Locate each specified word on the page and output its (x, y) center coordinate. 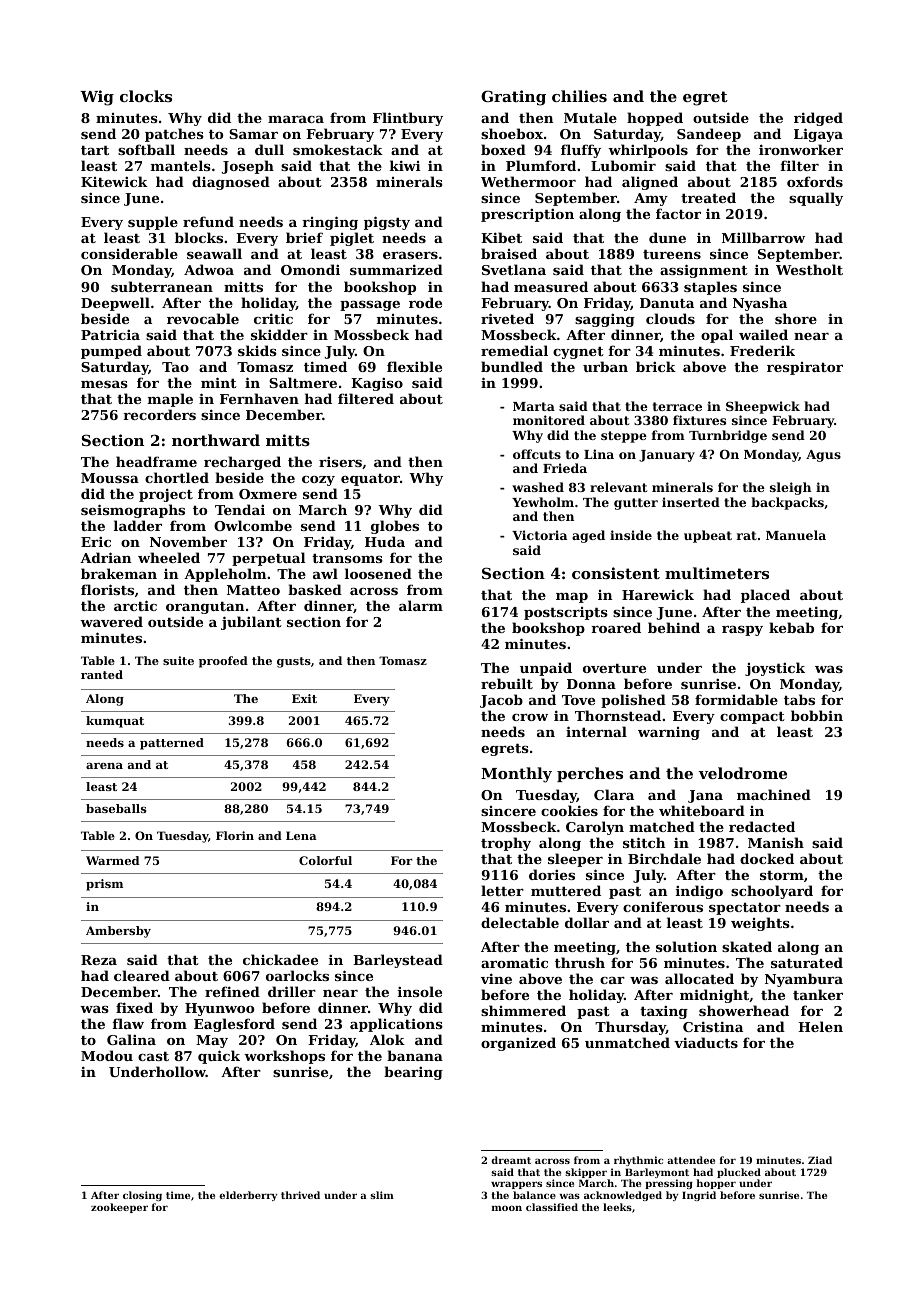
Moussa (110, 478)
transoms (347, 558)
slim (382, 1195)
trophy (506, 844)
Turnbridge (728, 436)
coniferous (663, 906)
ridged (818, 119)
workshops (284, 1057)
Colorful (325, 860)
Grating (513, 98)
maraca (296, 119)
